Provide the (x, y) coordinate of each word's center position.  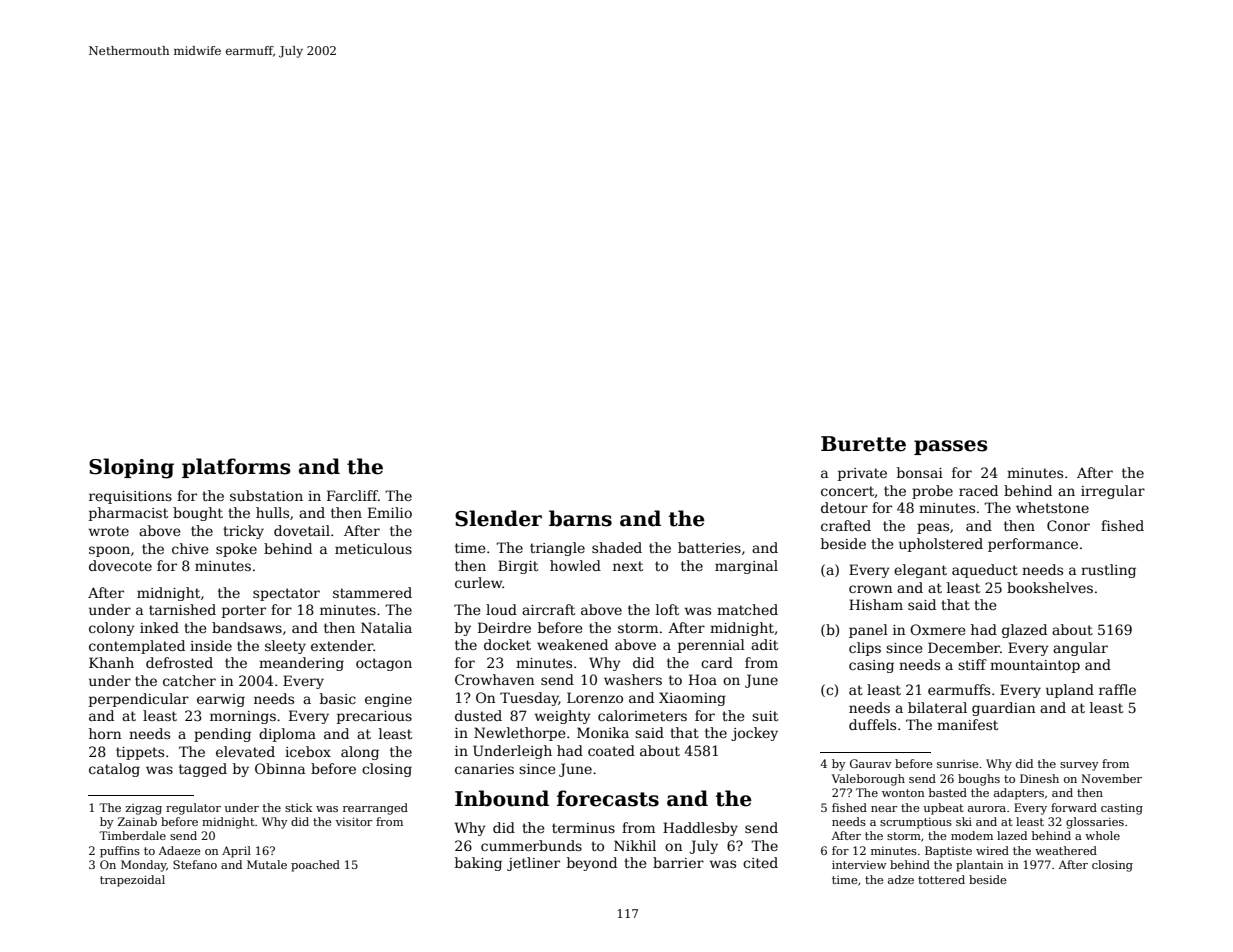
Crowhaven (494, 679)
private (862, 474)
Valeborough (868, 780)
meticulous (373, 548)
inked (159, 627)
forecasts (608, 798)
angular (1080, 649)
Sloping (131, 468)
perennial (711, 646)
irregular (1113, 492)
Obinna (280, 768)
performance (1033, 545)
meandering (301, 664)
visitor (354, 821)
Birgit (518, 567)
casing (871, 666)
